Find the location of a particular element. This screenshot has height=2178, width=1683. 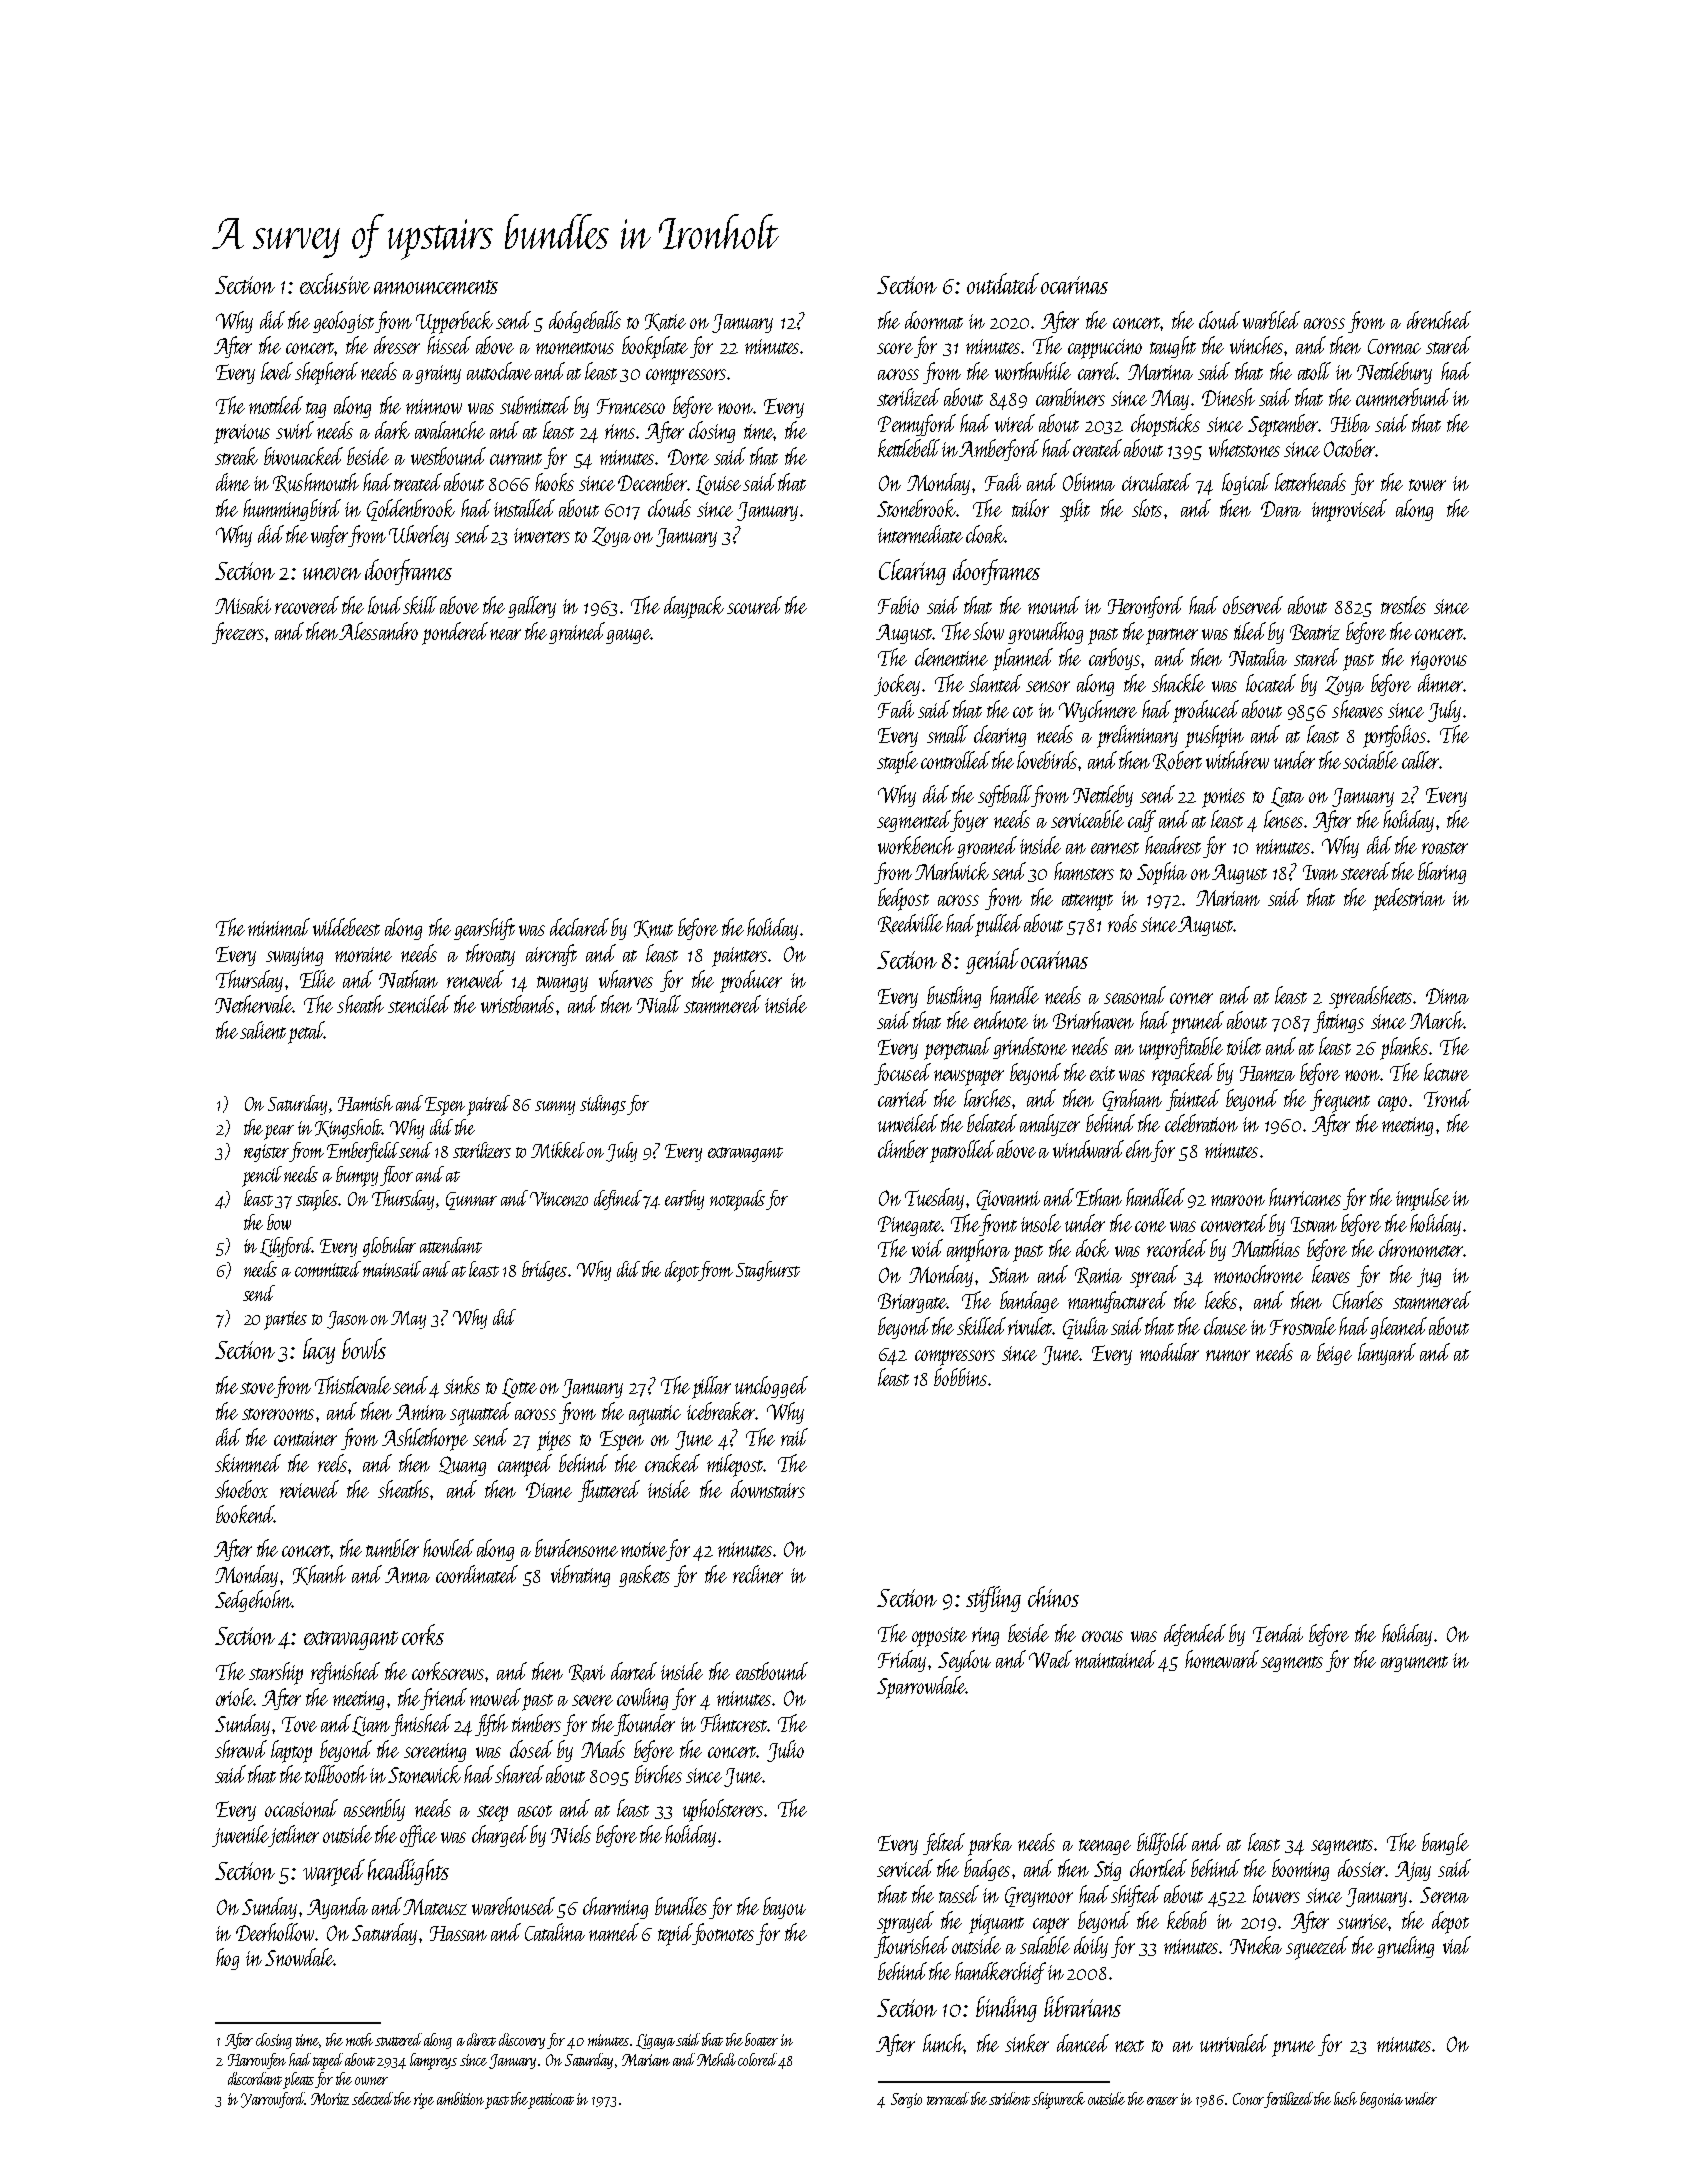

milepost is located at coordinates (735, 1465).
